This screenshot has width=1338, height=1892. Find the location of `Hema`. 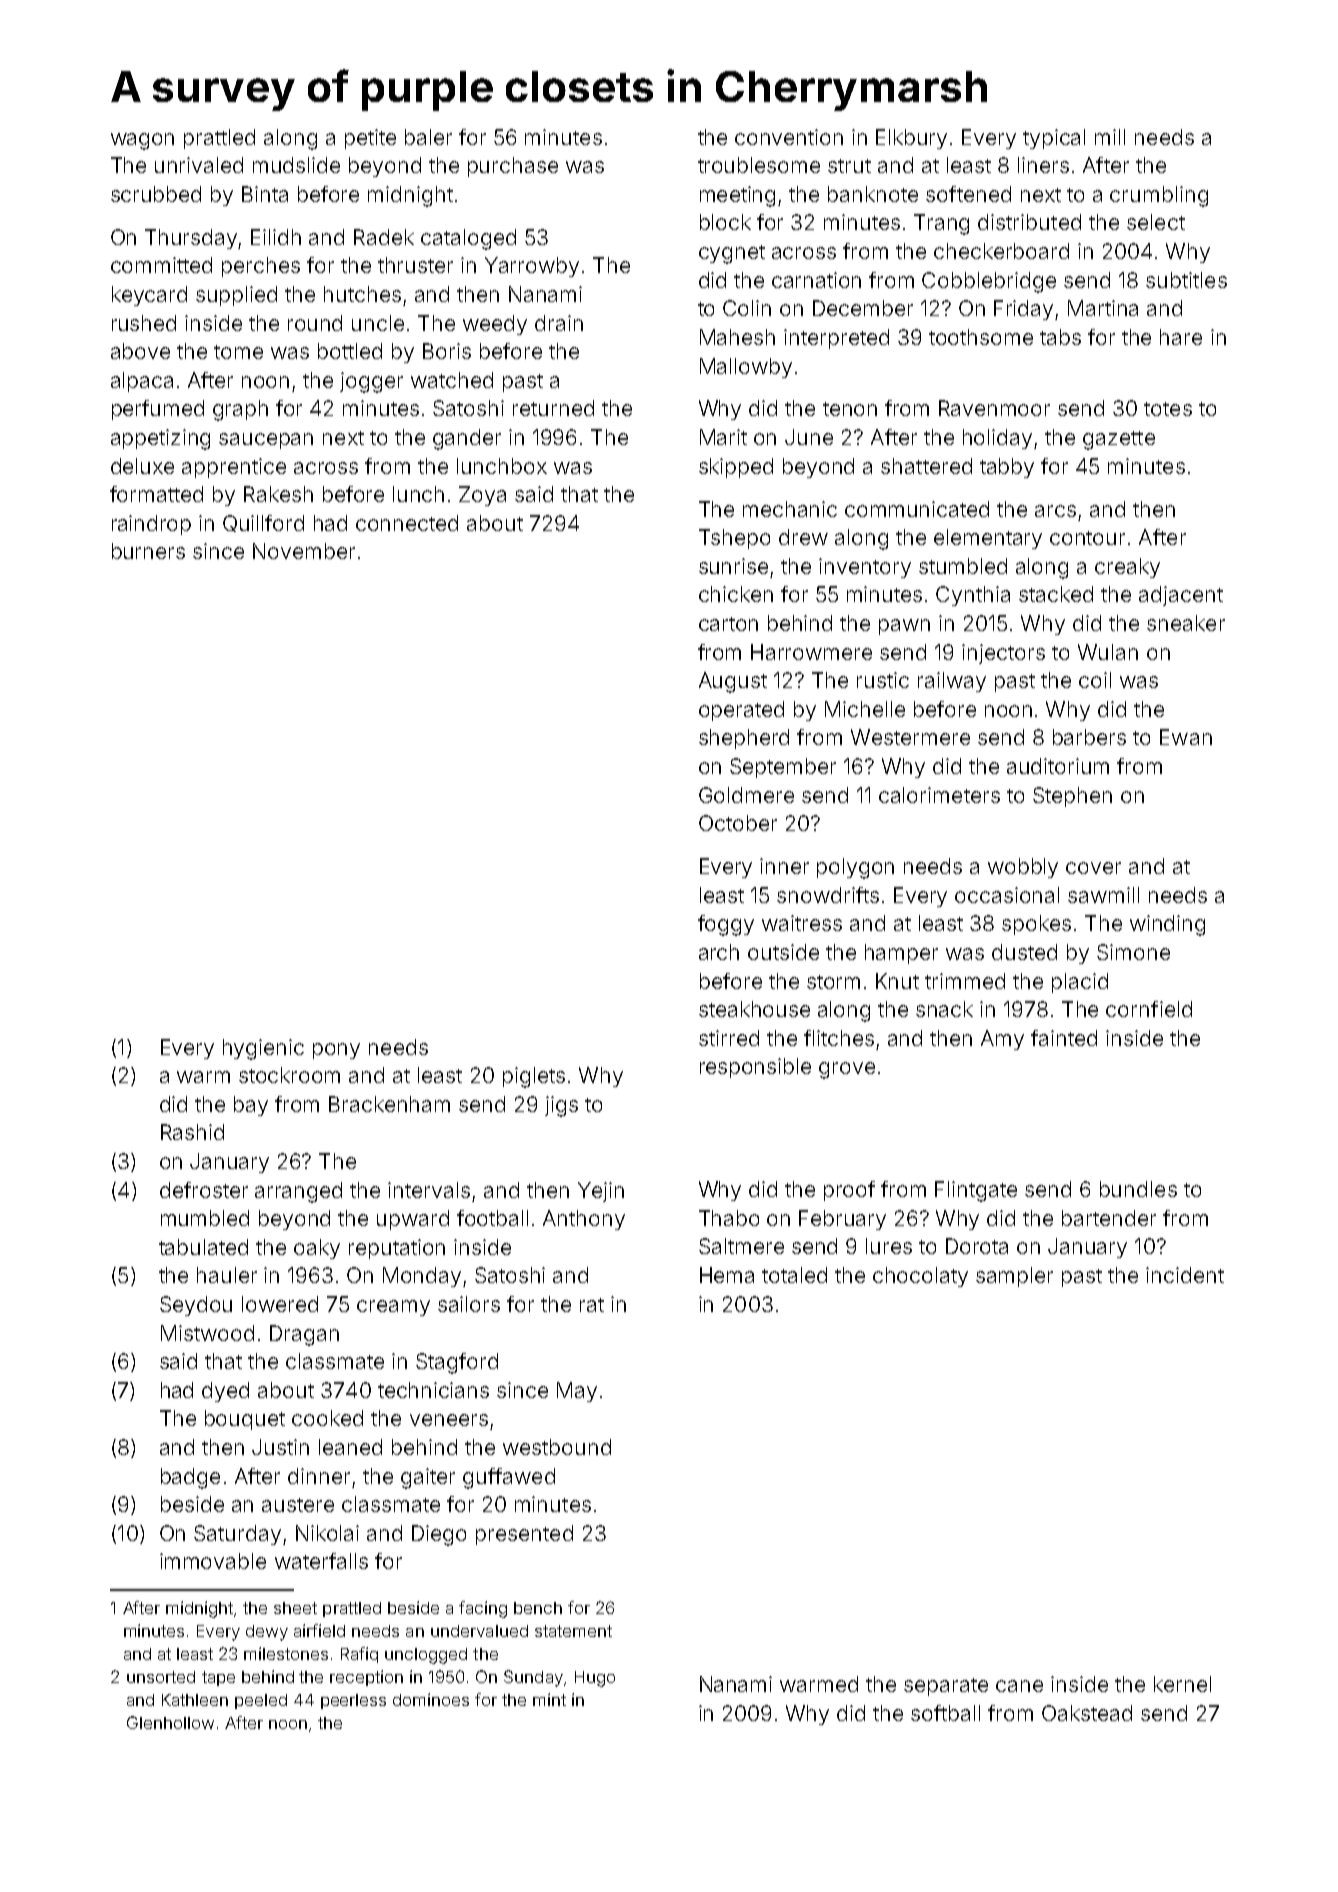

Hema is located at coordinates (727, 1275).
